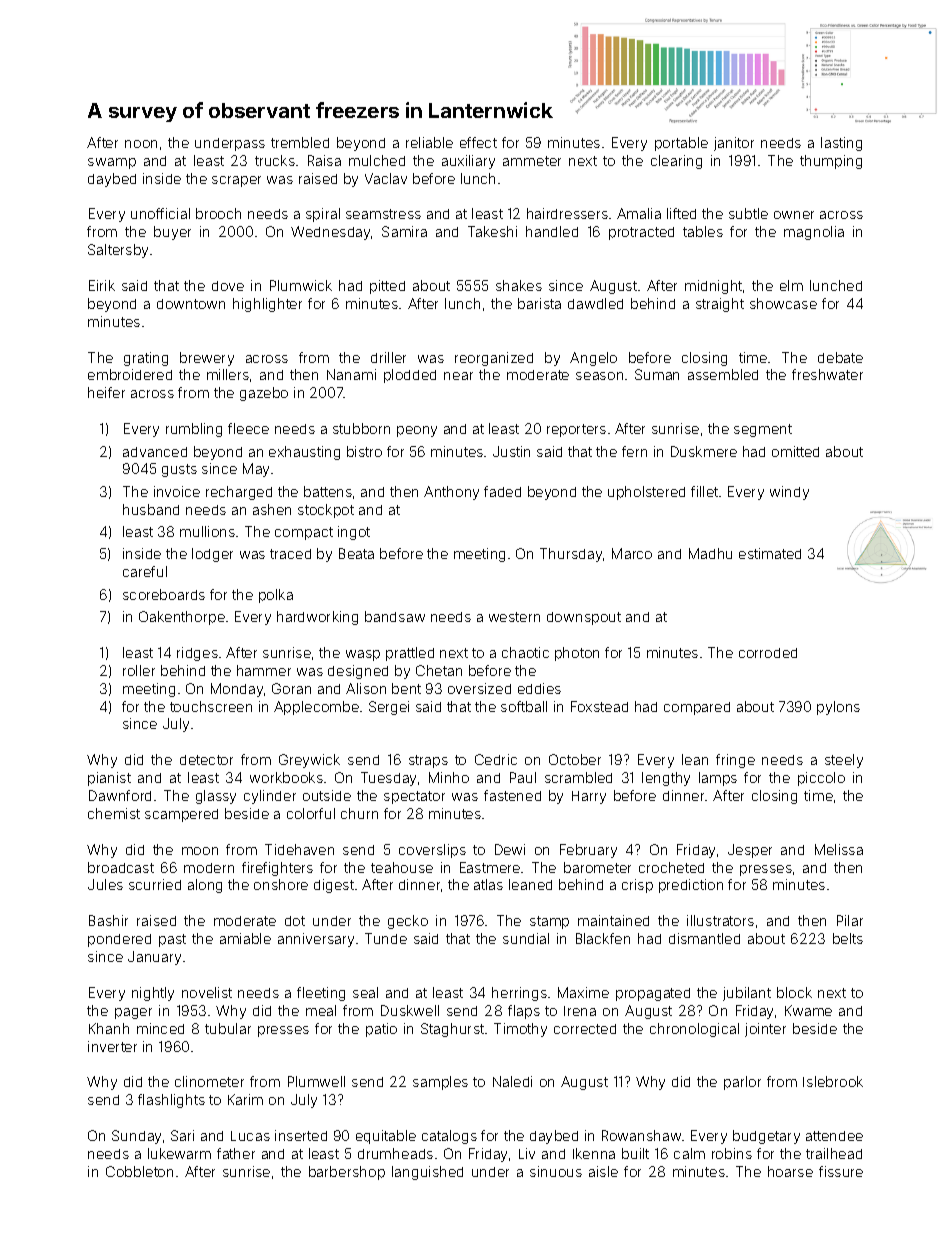 The height and width of the screenshot is (1233, 952). I want to click on barbershop, so click(347, 1173).
